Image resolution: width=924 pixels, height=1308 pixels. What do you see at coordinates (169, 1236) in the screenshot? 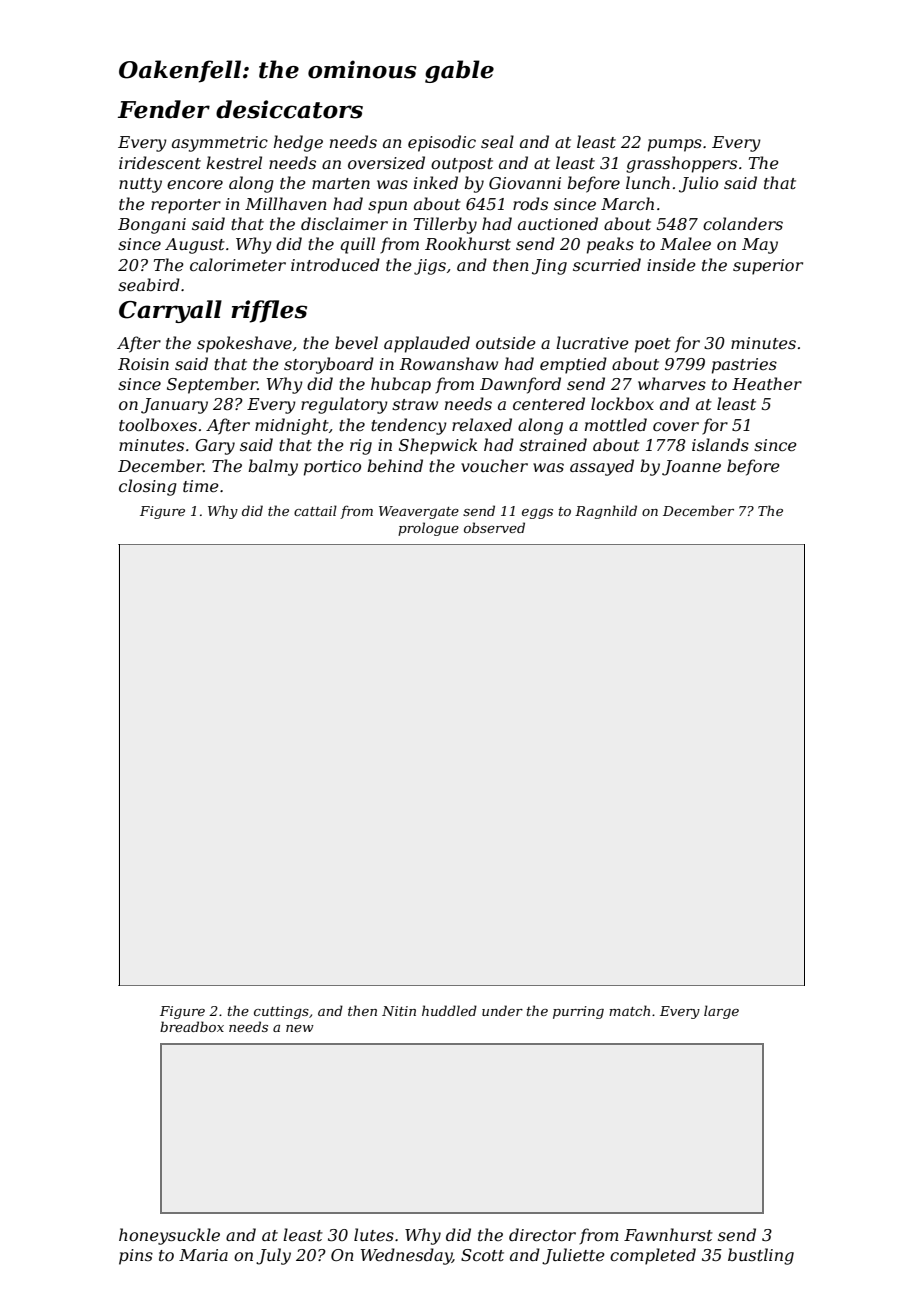
I see `honeysuckle` at bounding box center [169, 1236].
